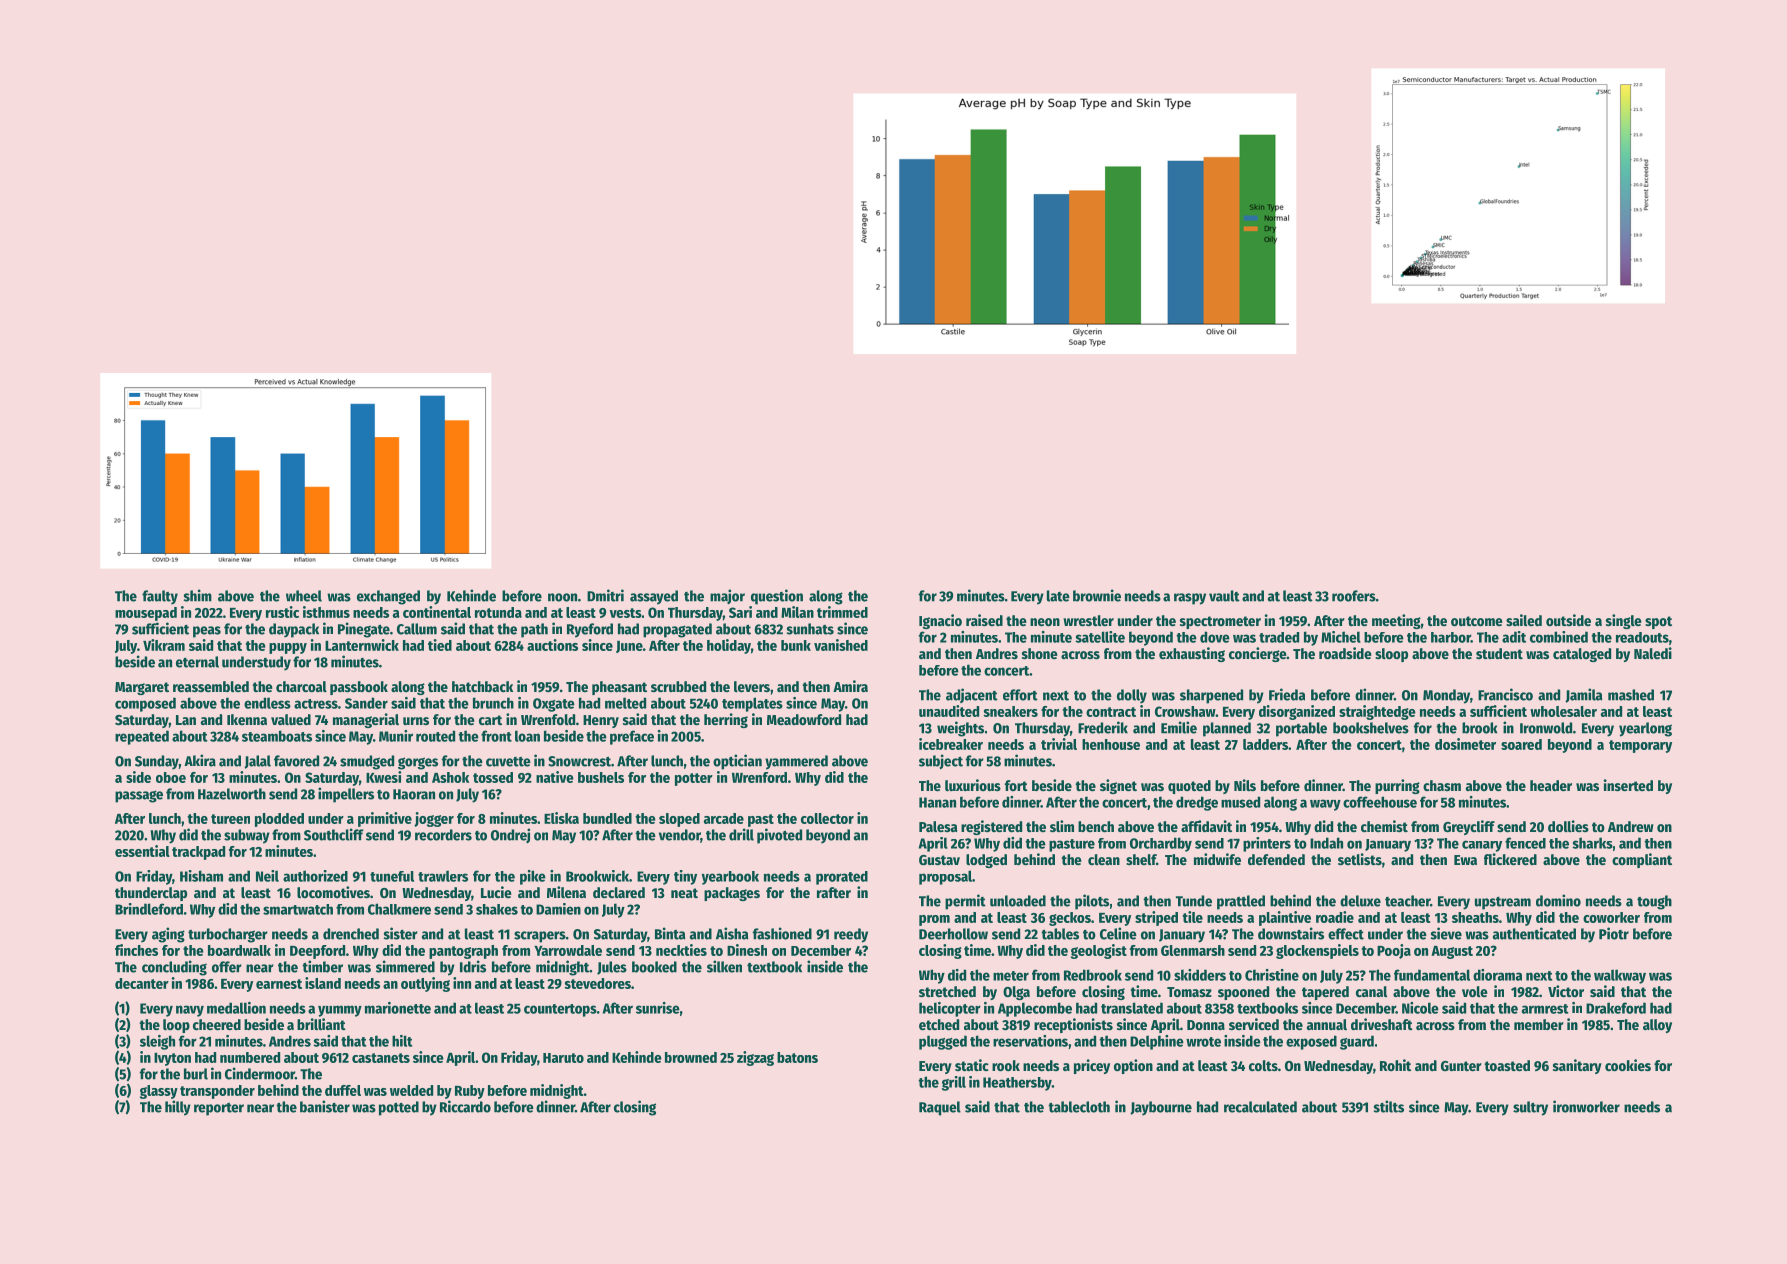 The image size is (1787, 1264). What do you see at coordinates (227, 967) in the screenshot?
I see `offer` at bounding box center [227, 967].
